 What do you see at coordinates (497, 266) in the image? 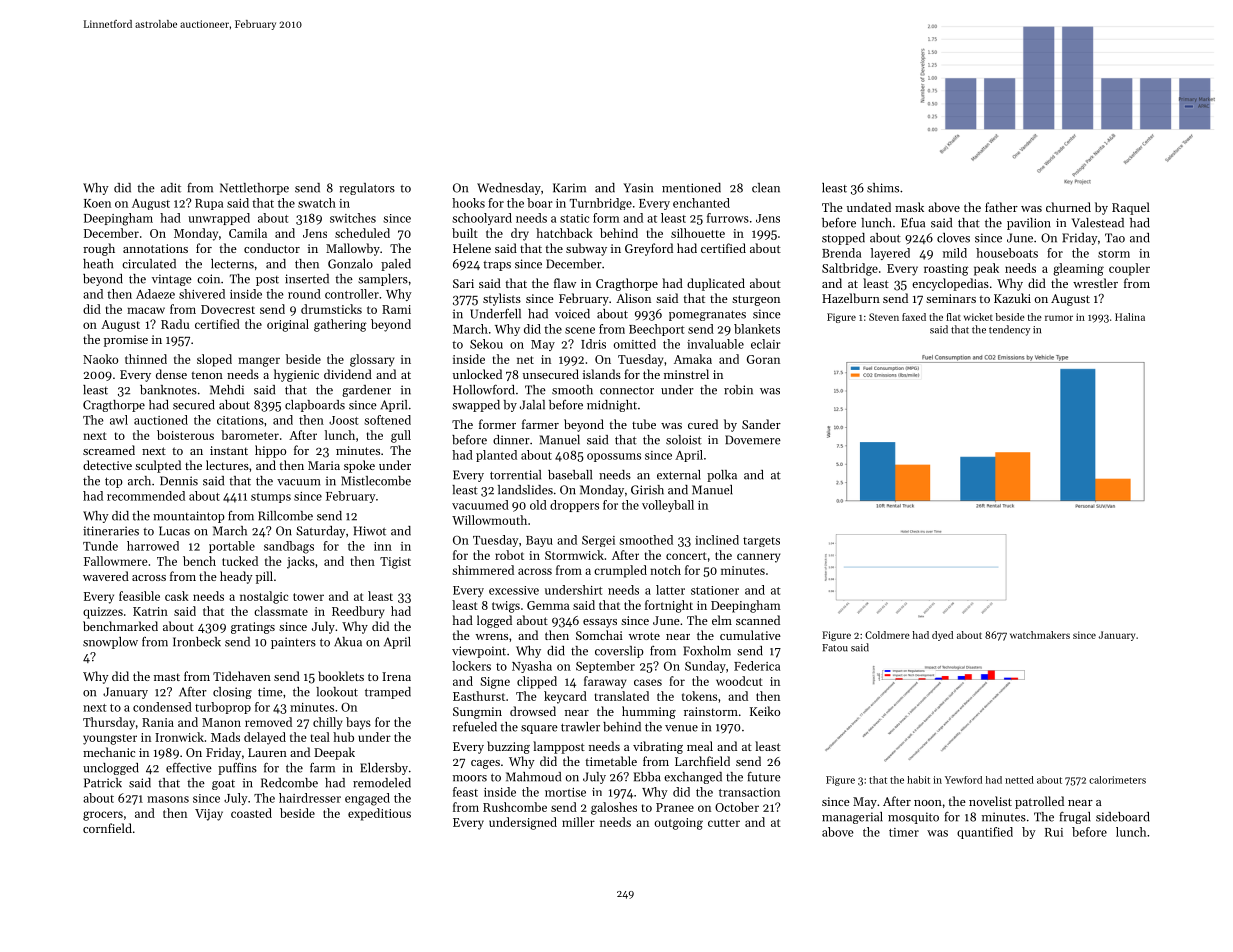
I see `traps` at bounding box center [497, 266].
